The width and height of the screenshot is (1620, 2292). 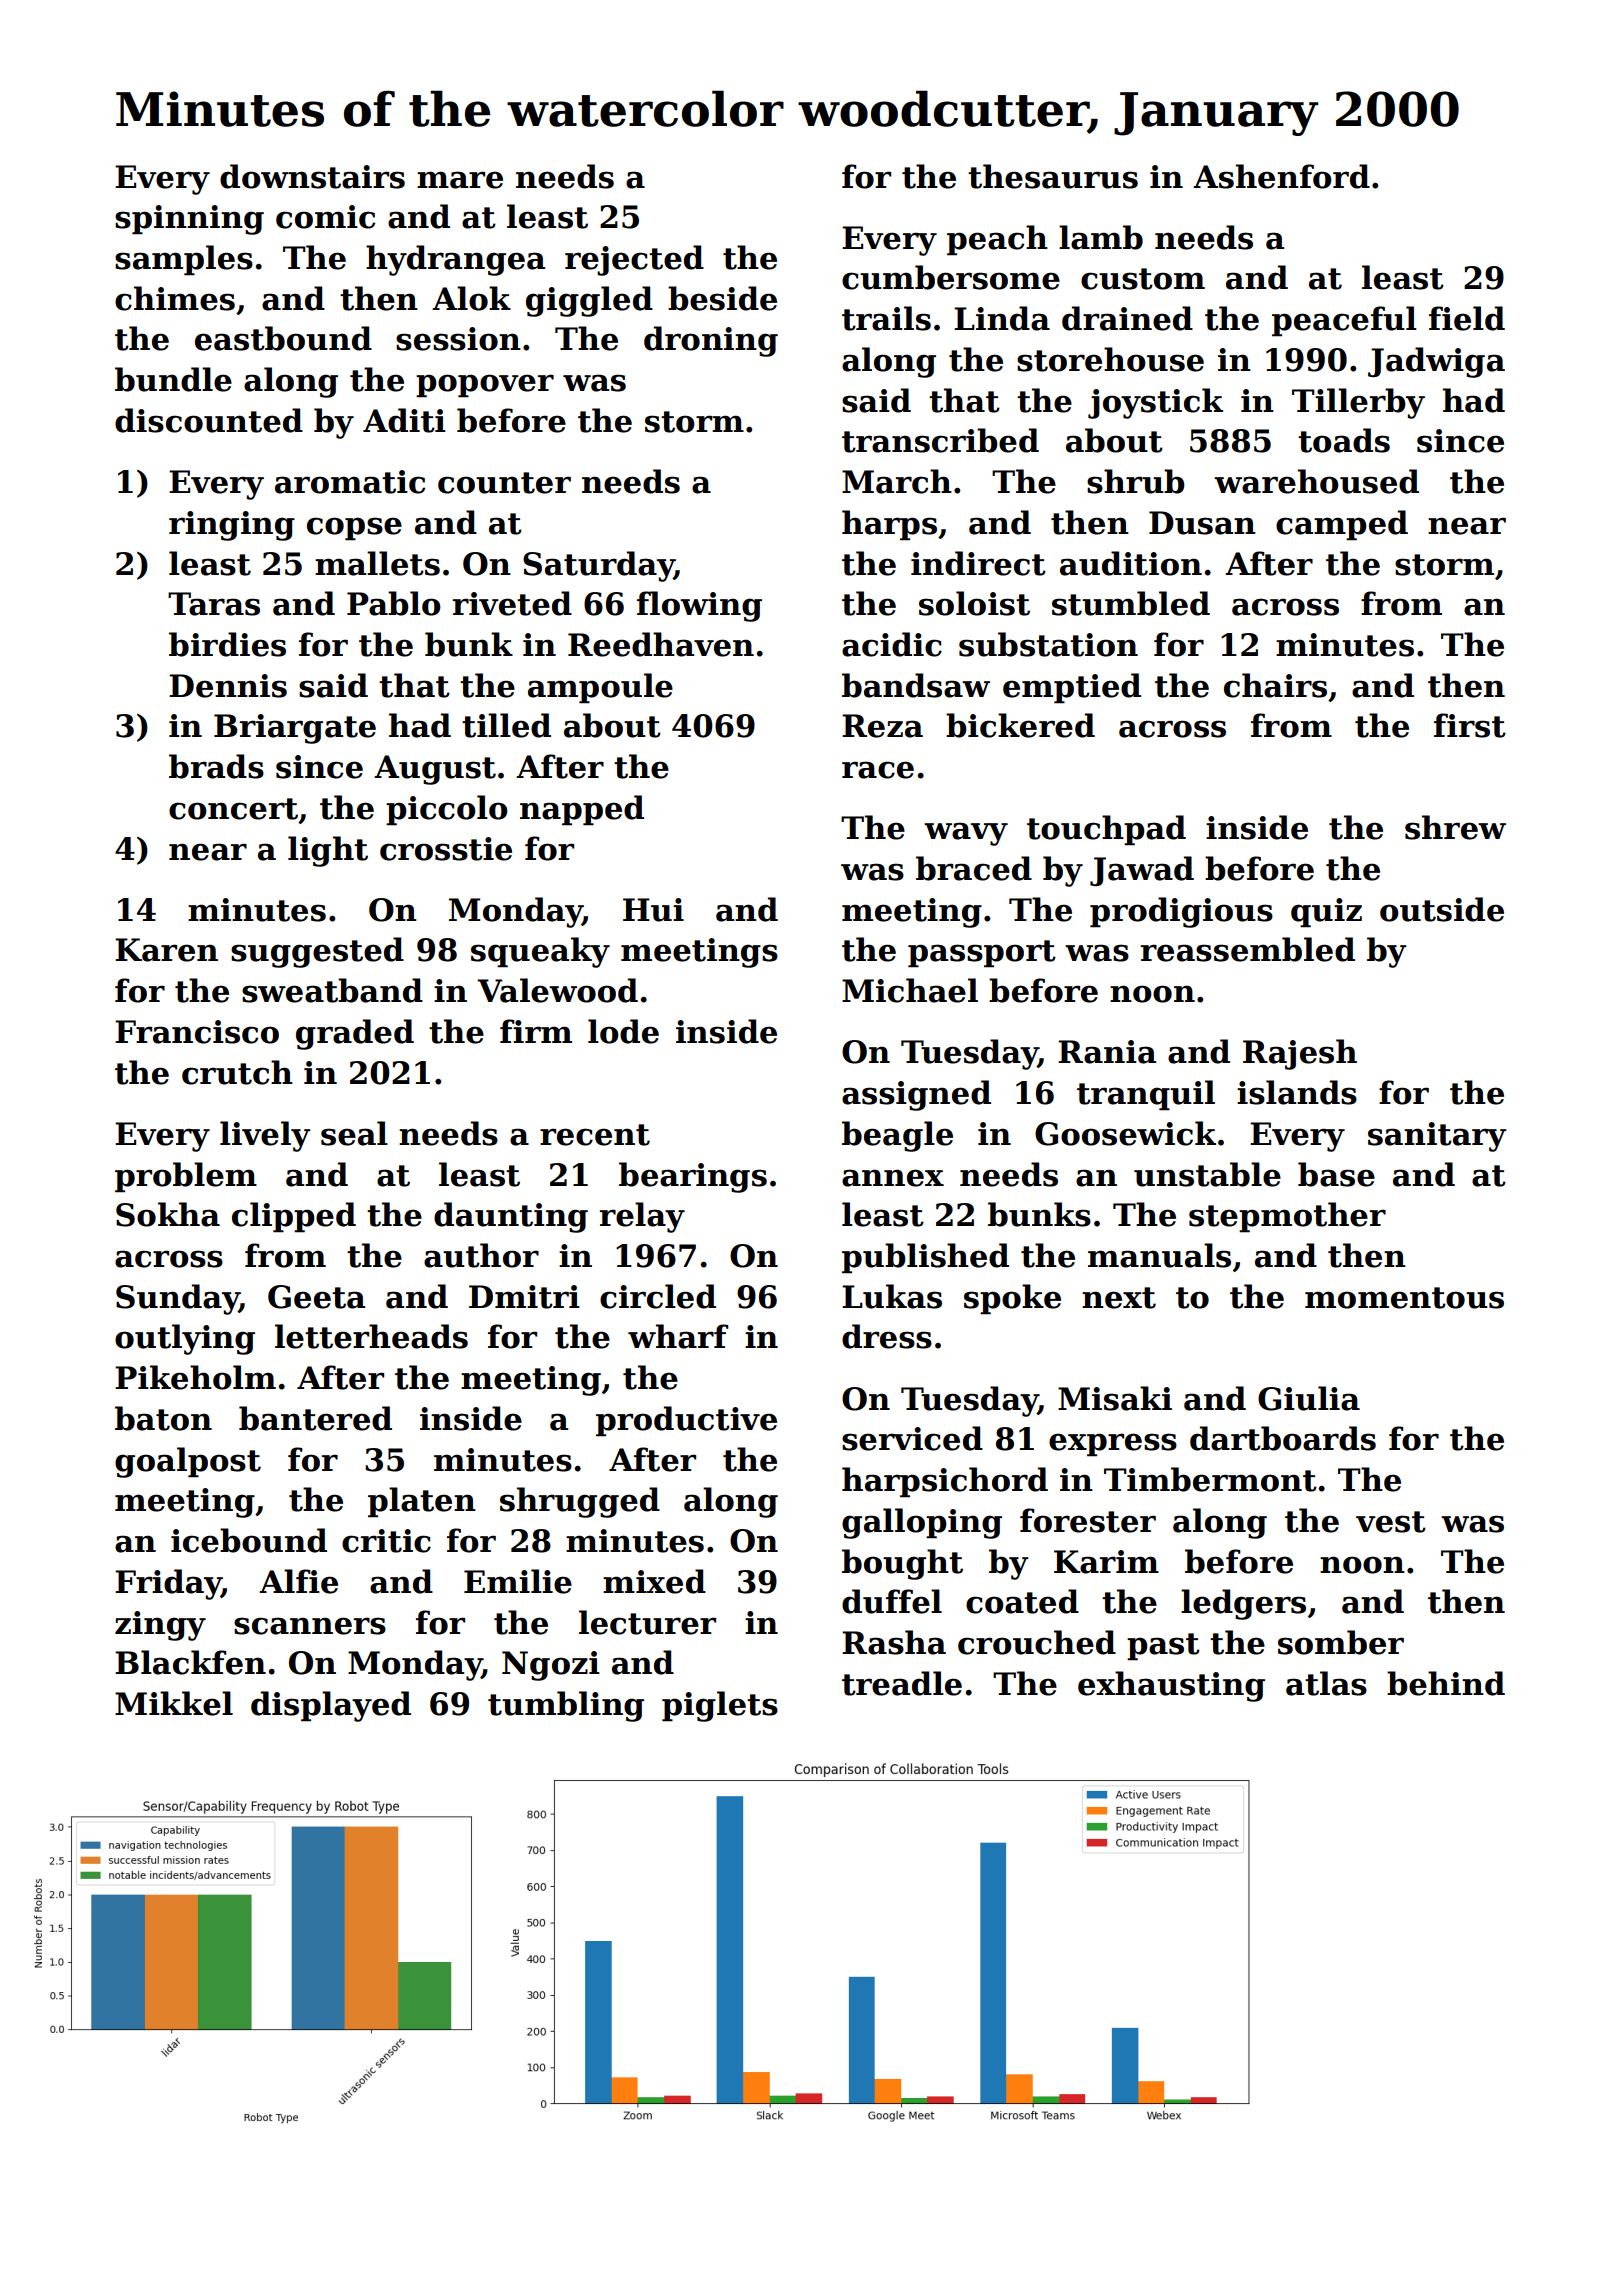 I want to click on letterheads, so click(x=371, y=1336).
